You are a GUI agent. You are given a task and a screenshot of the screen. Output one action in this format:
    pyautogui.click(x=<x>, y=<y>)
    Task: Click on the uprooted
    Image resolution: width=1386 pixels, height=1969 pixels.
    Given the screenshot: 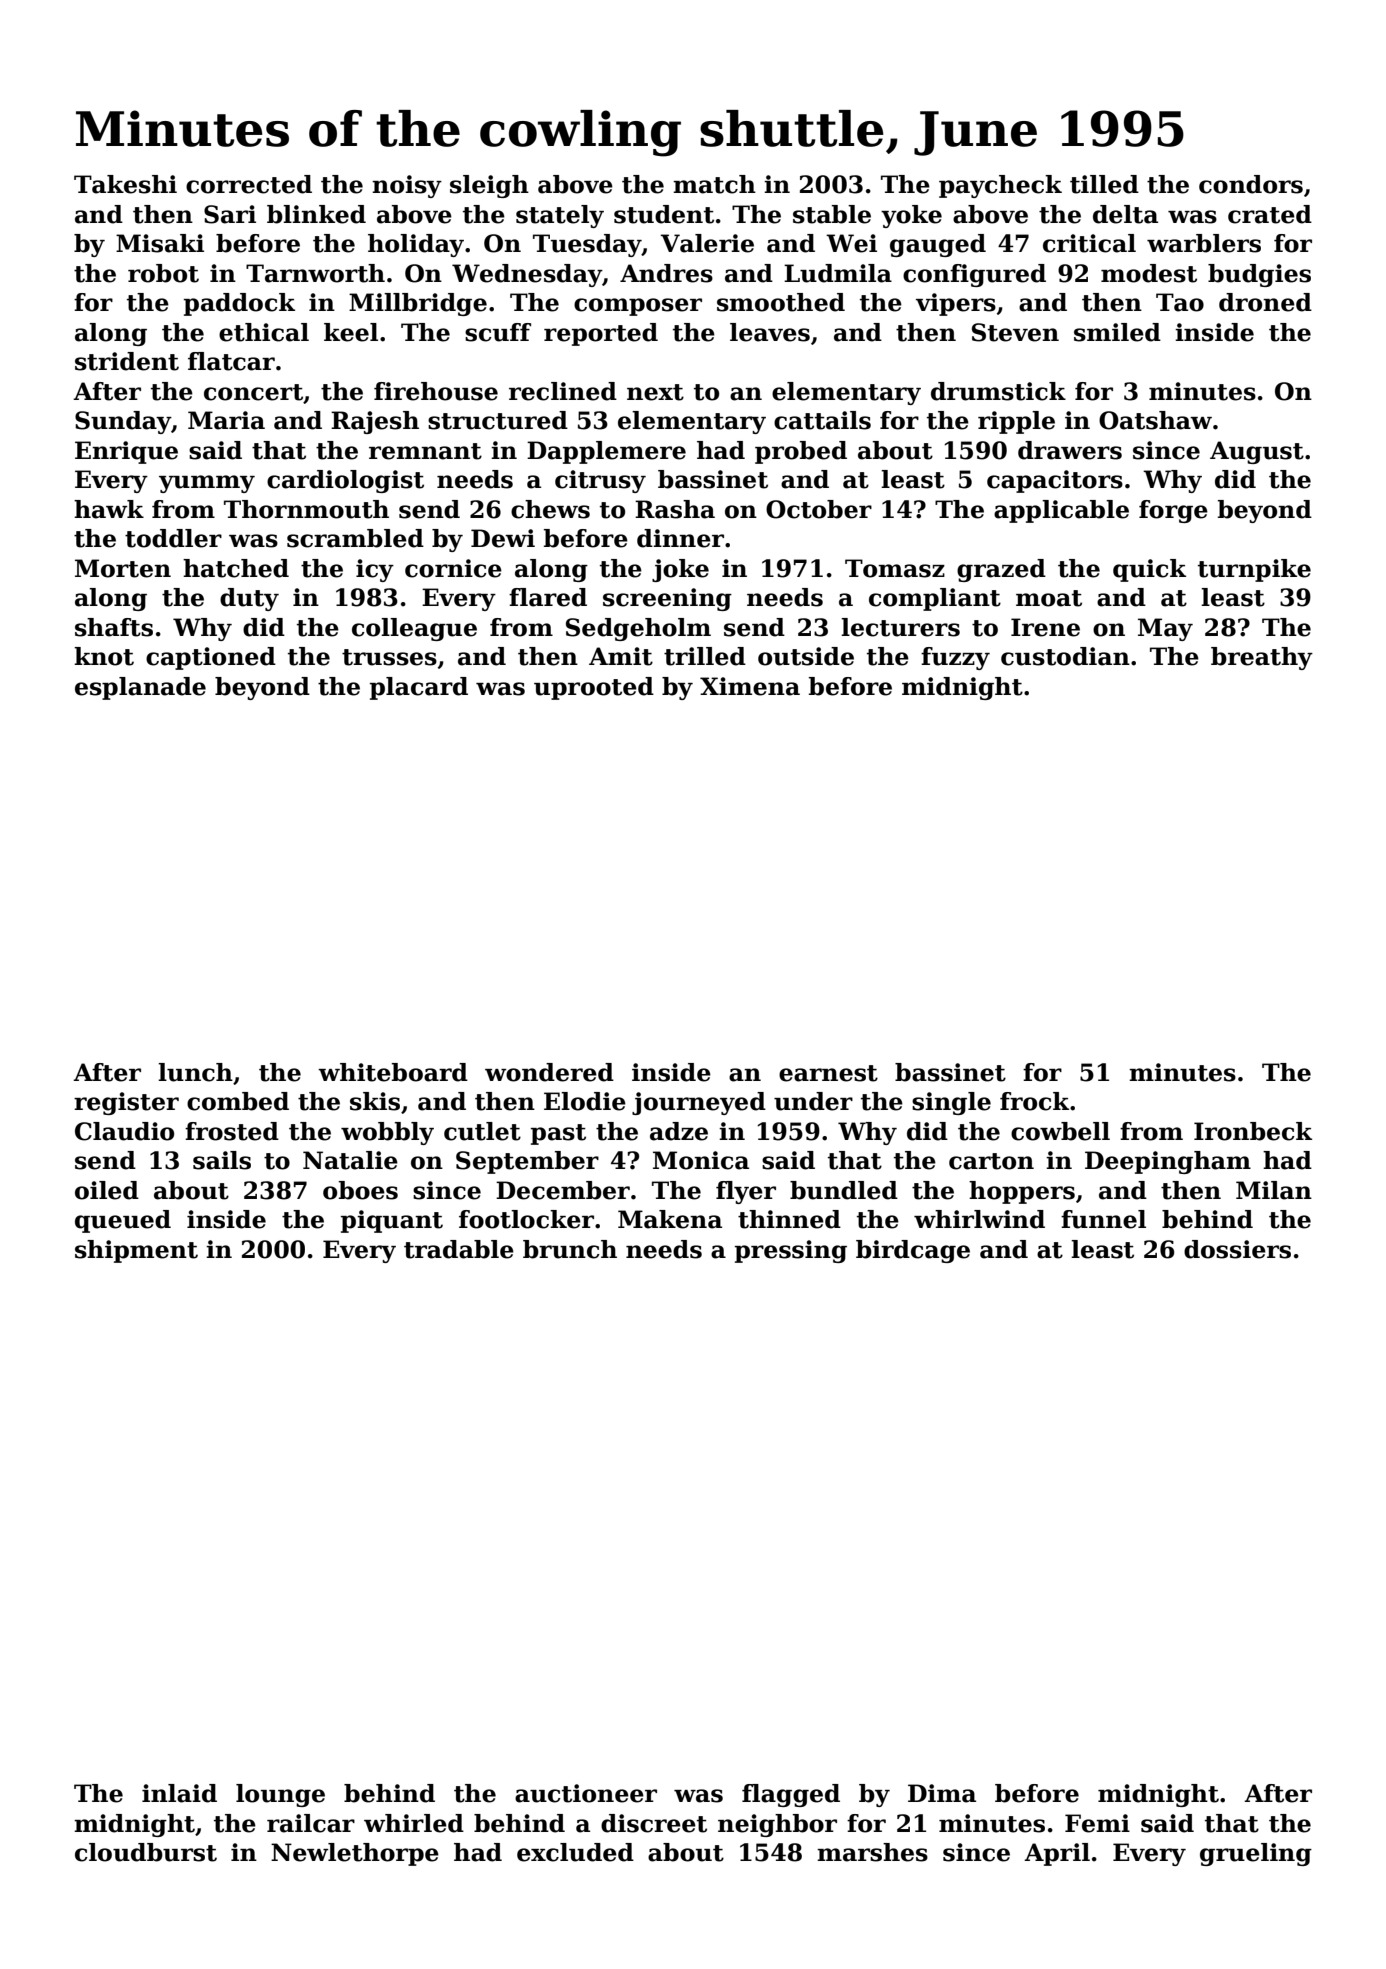 What is the action you would take?
    pyautogui.click(x=594, y=688)
